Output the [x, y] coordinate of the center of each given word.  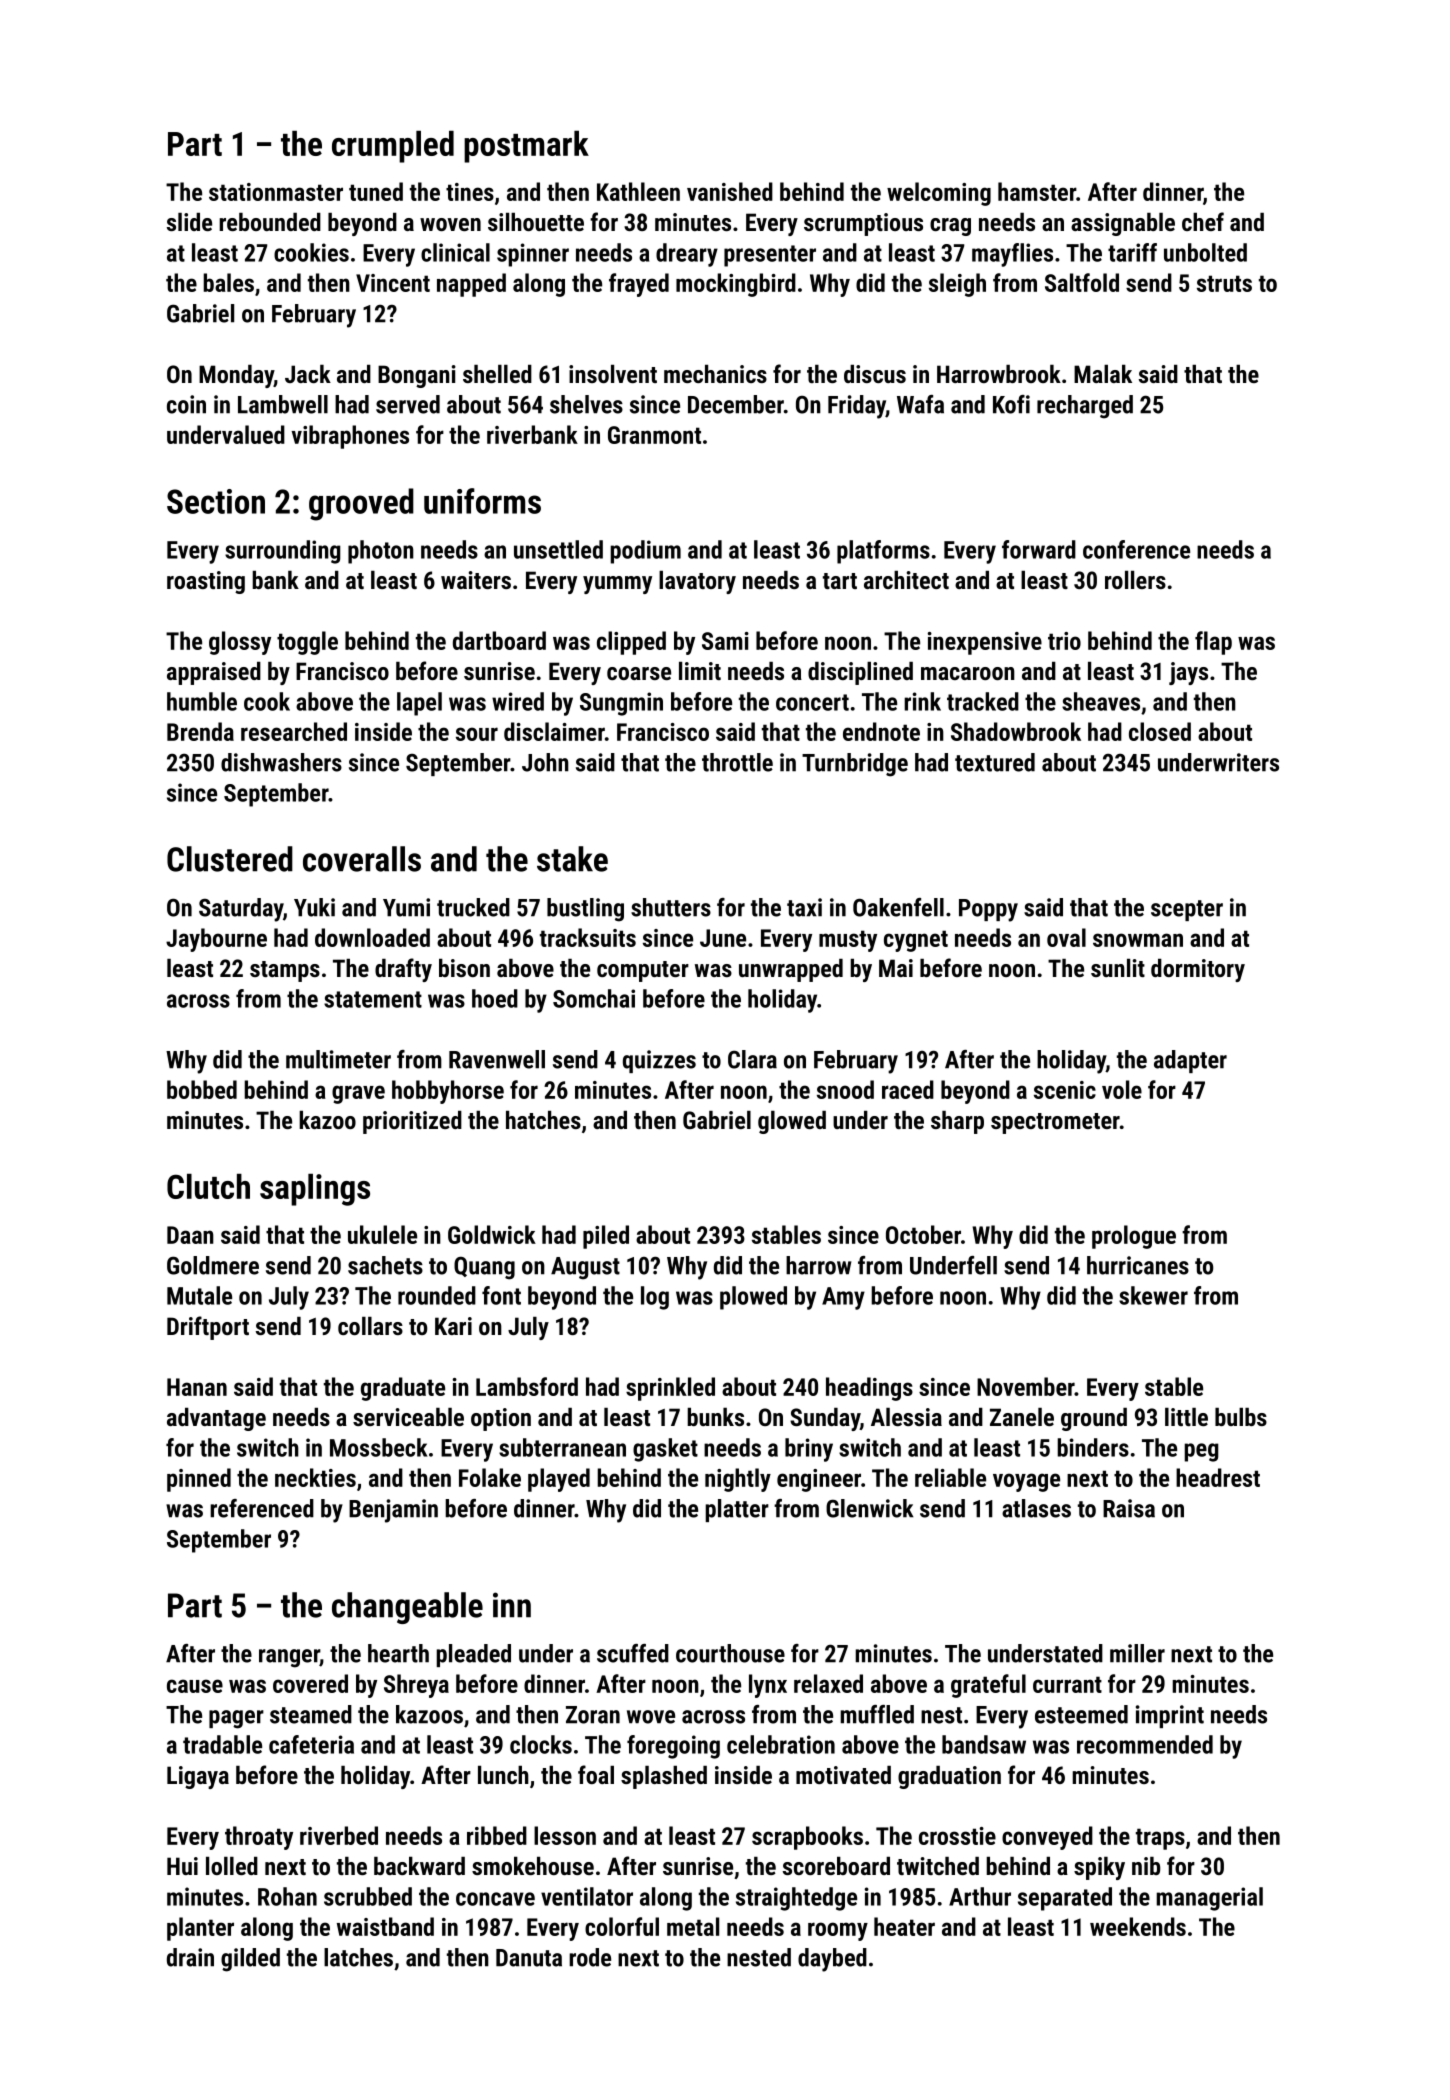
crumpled [393, 147]
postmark [526, 146]
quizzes [659, 1061]
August [585, 1268]
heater [904, 1926]
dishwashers [281, 762]
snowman [1138, 940]
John [545, 762]
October [923, 1234]
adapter [1190, 1061]
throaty [259, 1838]
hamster [1037, 191]
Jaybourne [216, 940]
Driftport [208, 1328]
